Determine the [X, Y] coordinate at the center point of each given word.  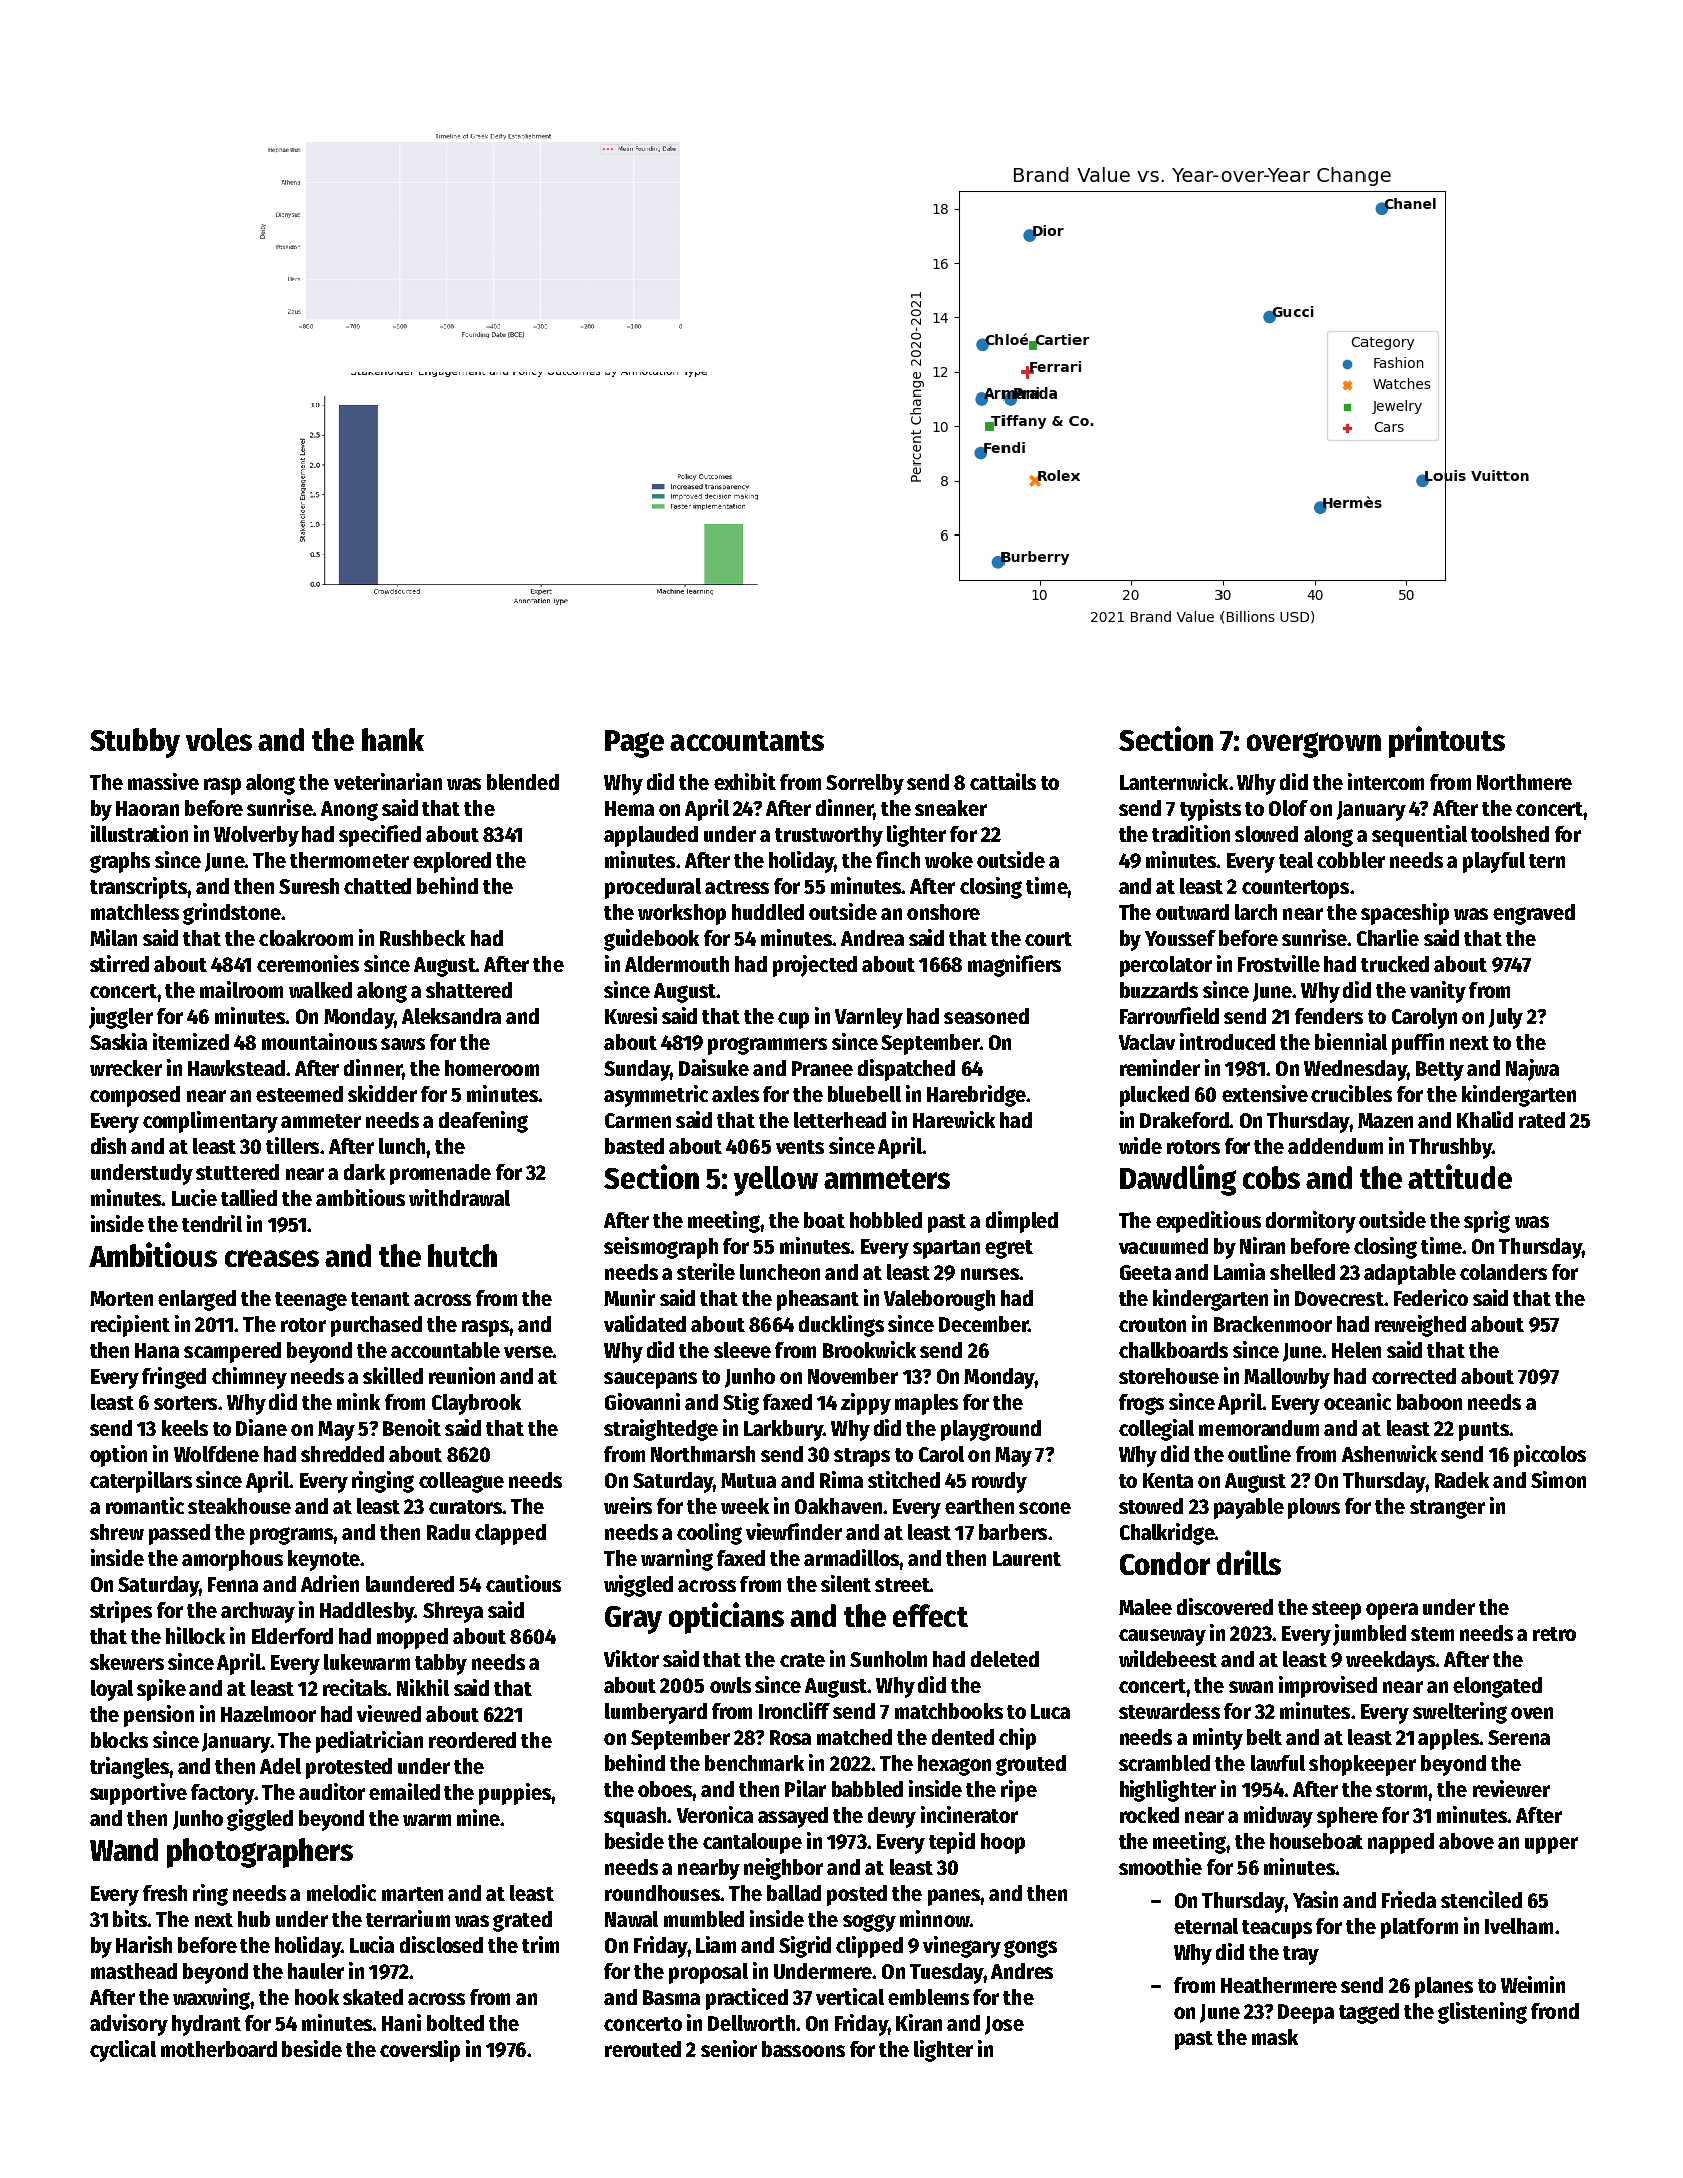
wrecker [126, 1068]
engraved [1534, 914]
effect [930, 1615]
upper [1551, 1845]
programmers [767, 1046]
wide [1140, 1145]
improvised [1328, 1687]
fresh [165, 1893]
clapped [510, 1534]
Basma [671, 1997]
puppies [515, 1794]
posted [857, 1895]
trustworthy [829, 836]
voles [219, 739]
